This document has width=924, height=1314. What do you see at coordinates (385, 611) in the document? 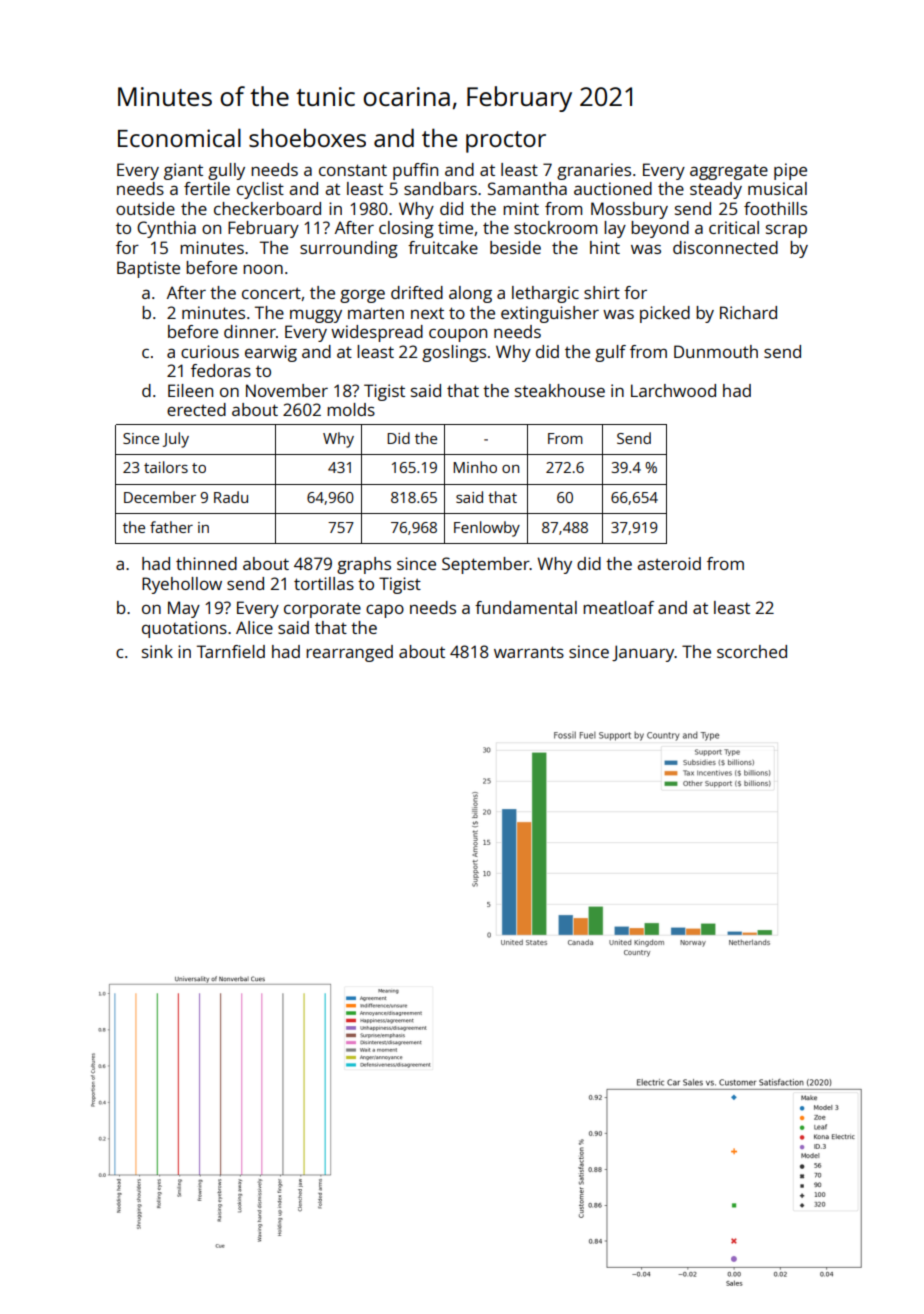
I see `capo` at bounding box center [385, 611].
